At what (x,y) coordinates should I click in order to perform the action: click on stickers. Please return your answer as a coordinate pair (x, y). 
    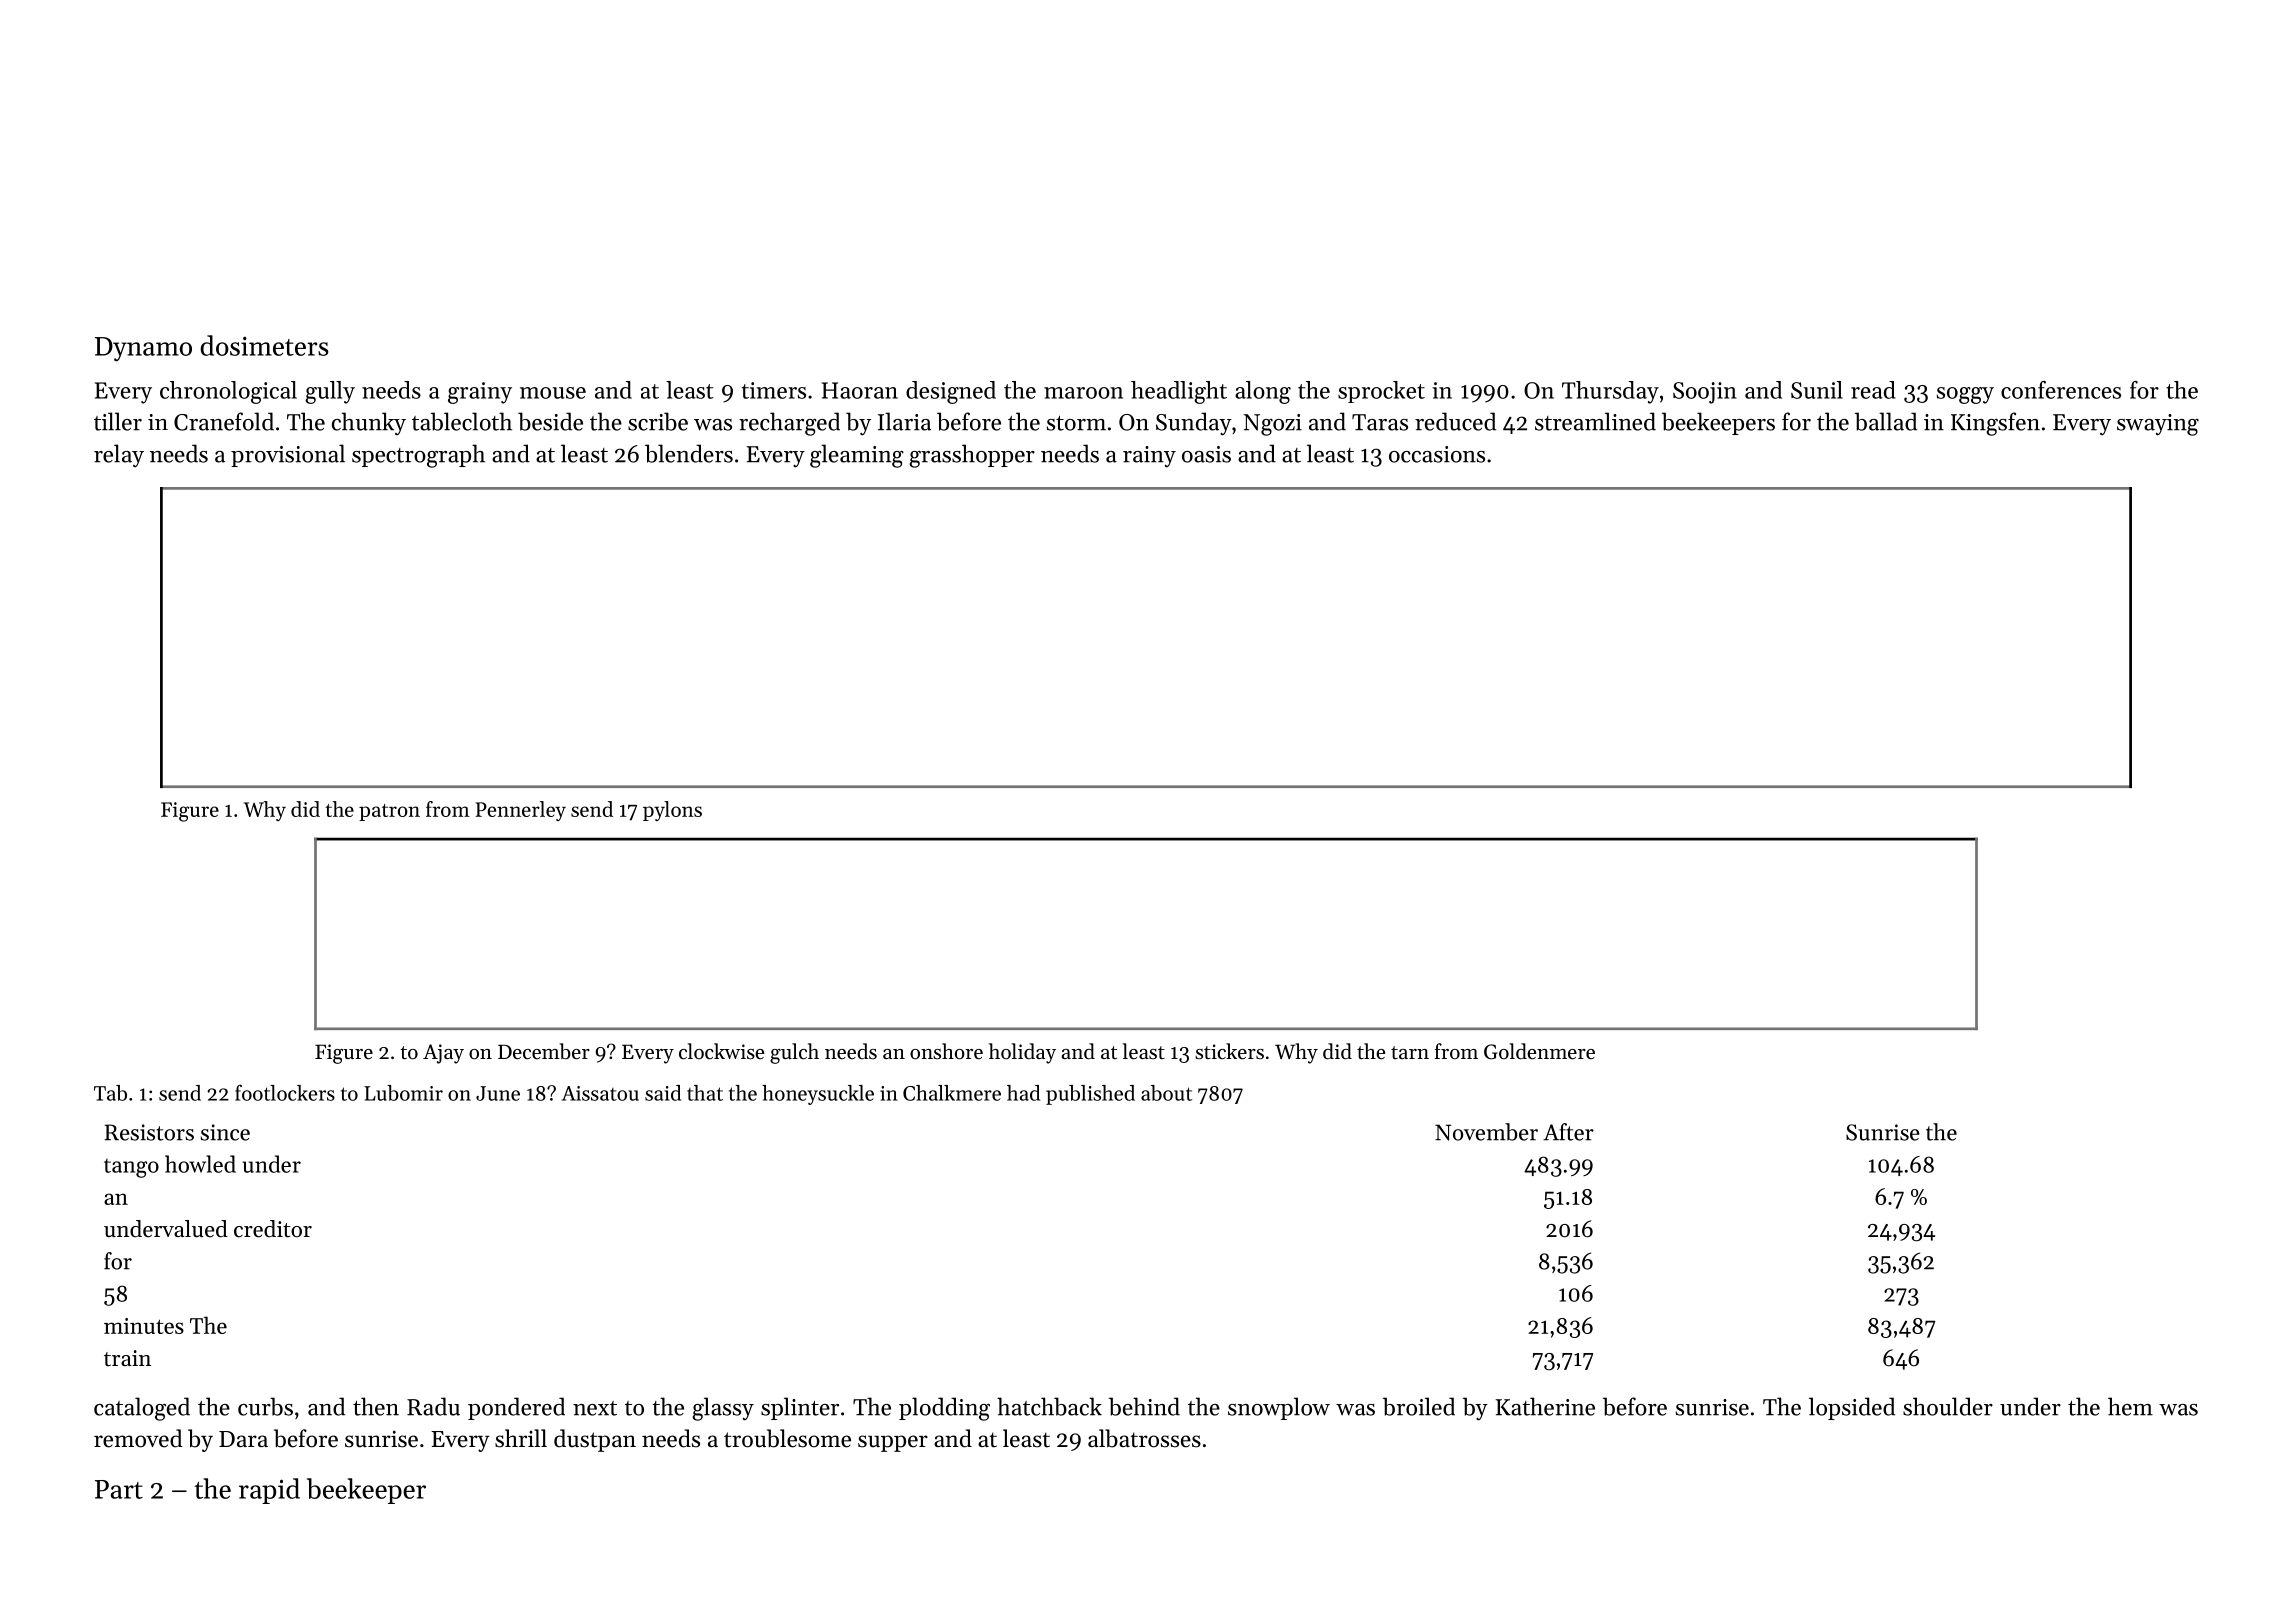
    Looking at the image, I should click on (1229, 1051).
